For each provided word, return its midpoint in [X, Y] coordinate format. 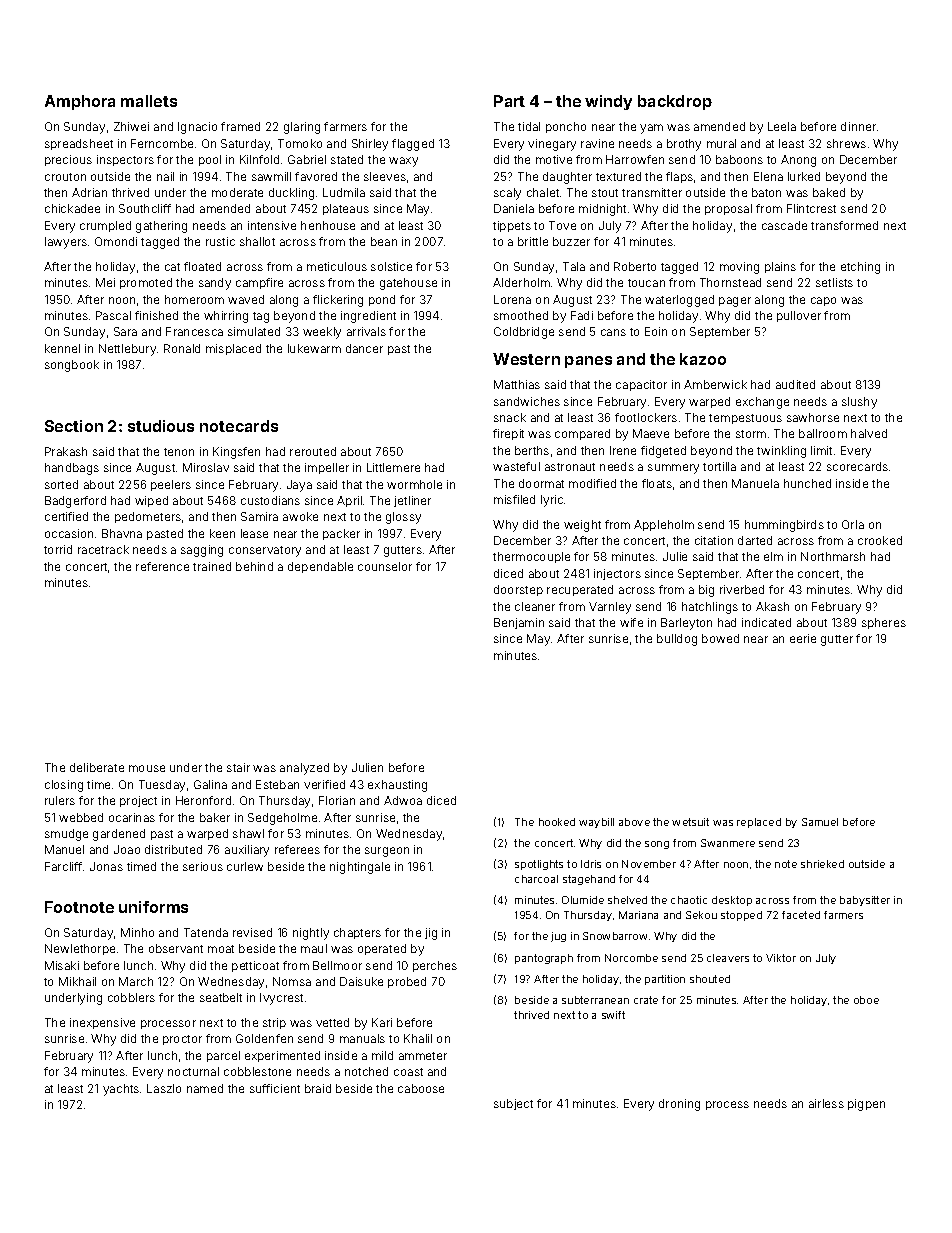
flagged [413, 145]
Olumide [583, 900]
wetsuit [690, 822]
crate [646, 1000]
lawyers [66, 243]
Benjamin [519, 623]
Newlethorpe [80, 949]
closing [64, 786]
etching [860, 268]
